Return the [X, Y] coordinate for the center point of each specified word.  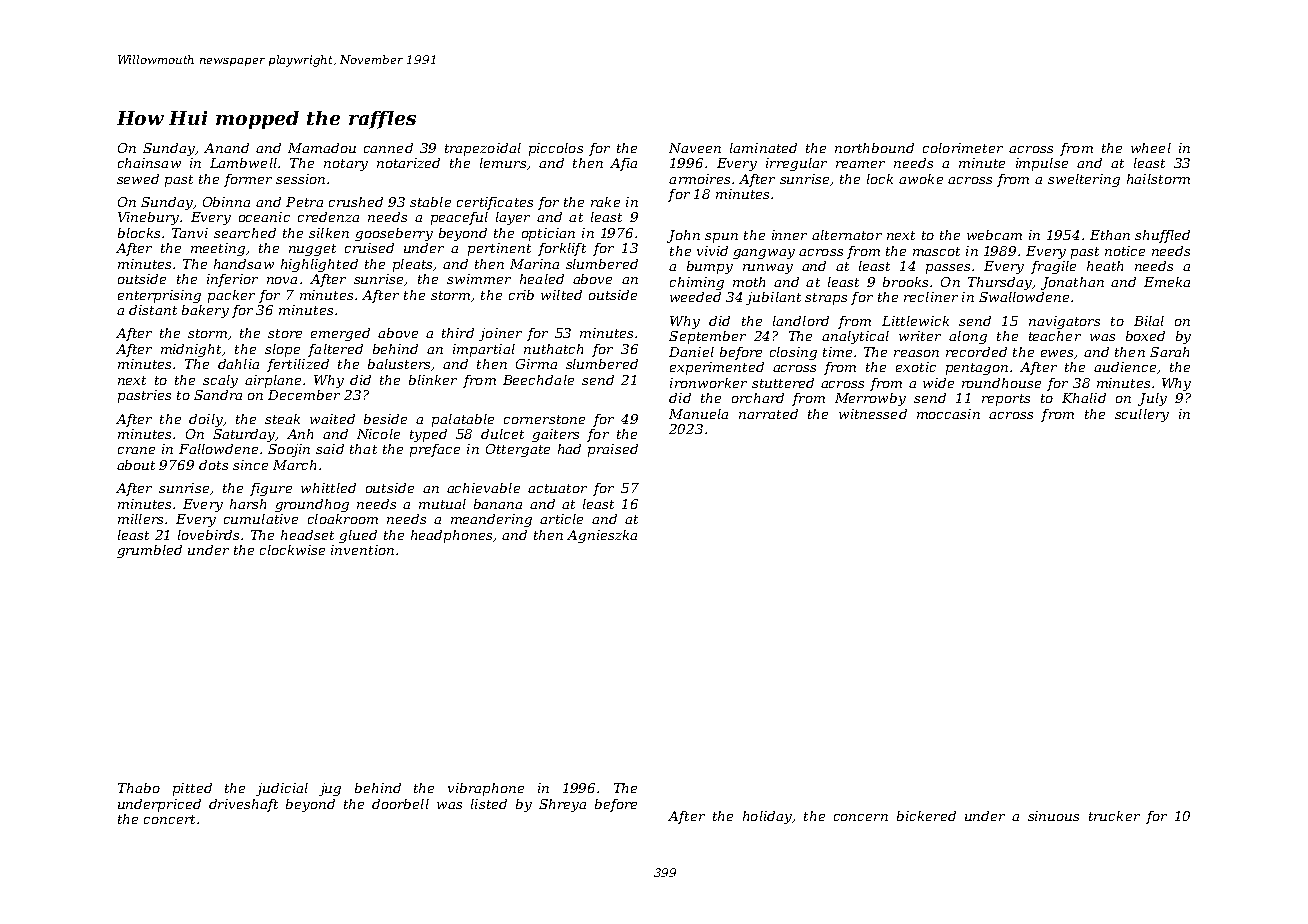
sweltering [1084, 180]
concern [861, 817]
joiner [500, 334]
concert [169, 819]
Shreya [562, 805]
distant [153, 310]
